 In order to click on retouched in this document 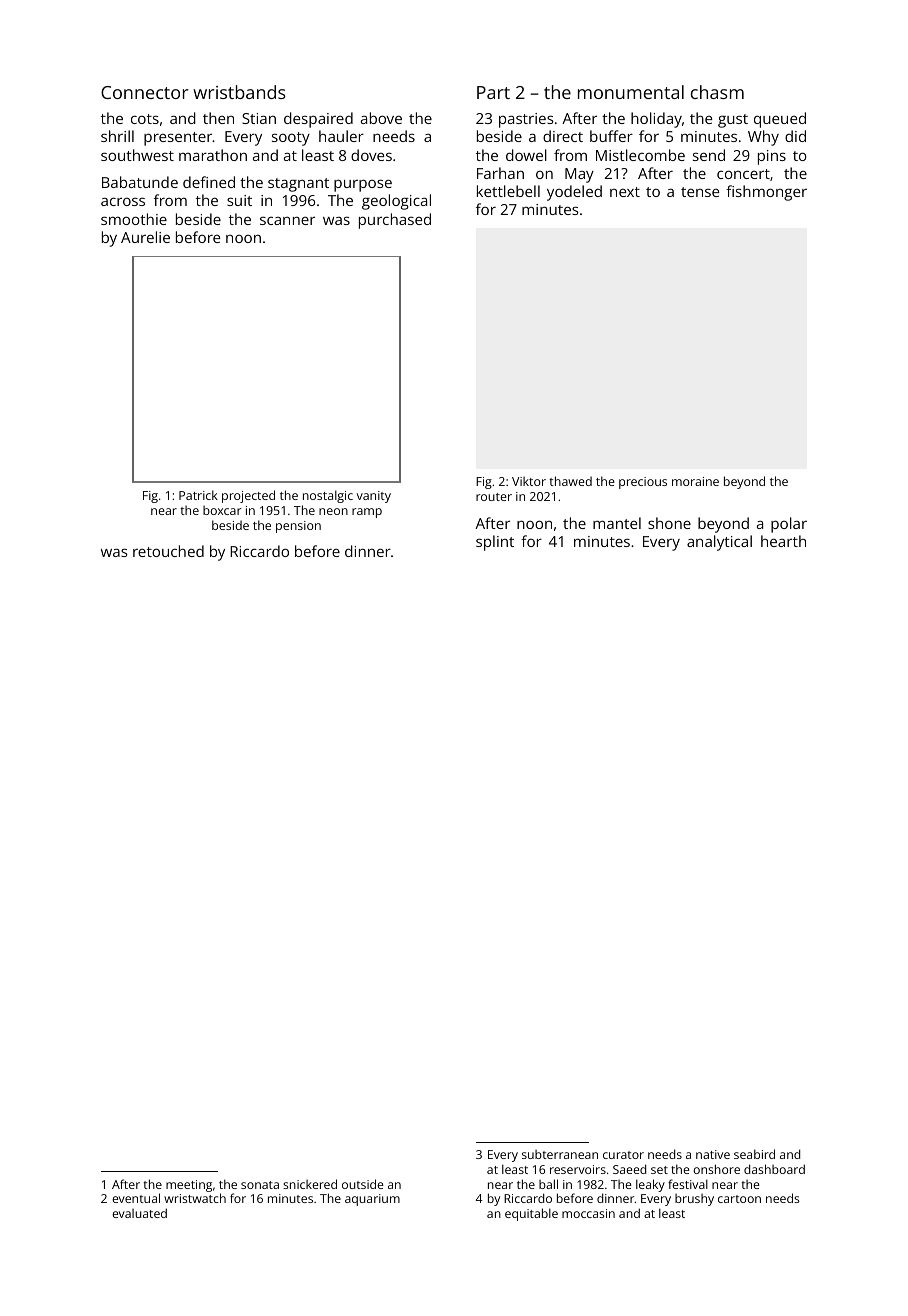, I will do `click(168, 551)`.
